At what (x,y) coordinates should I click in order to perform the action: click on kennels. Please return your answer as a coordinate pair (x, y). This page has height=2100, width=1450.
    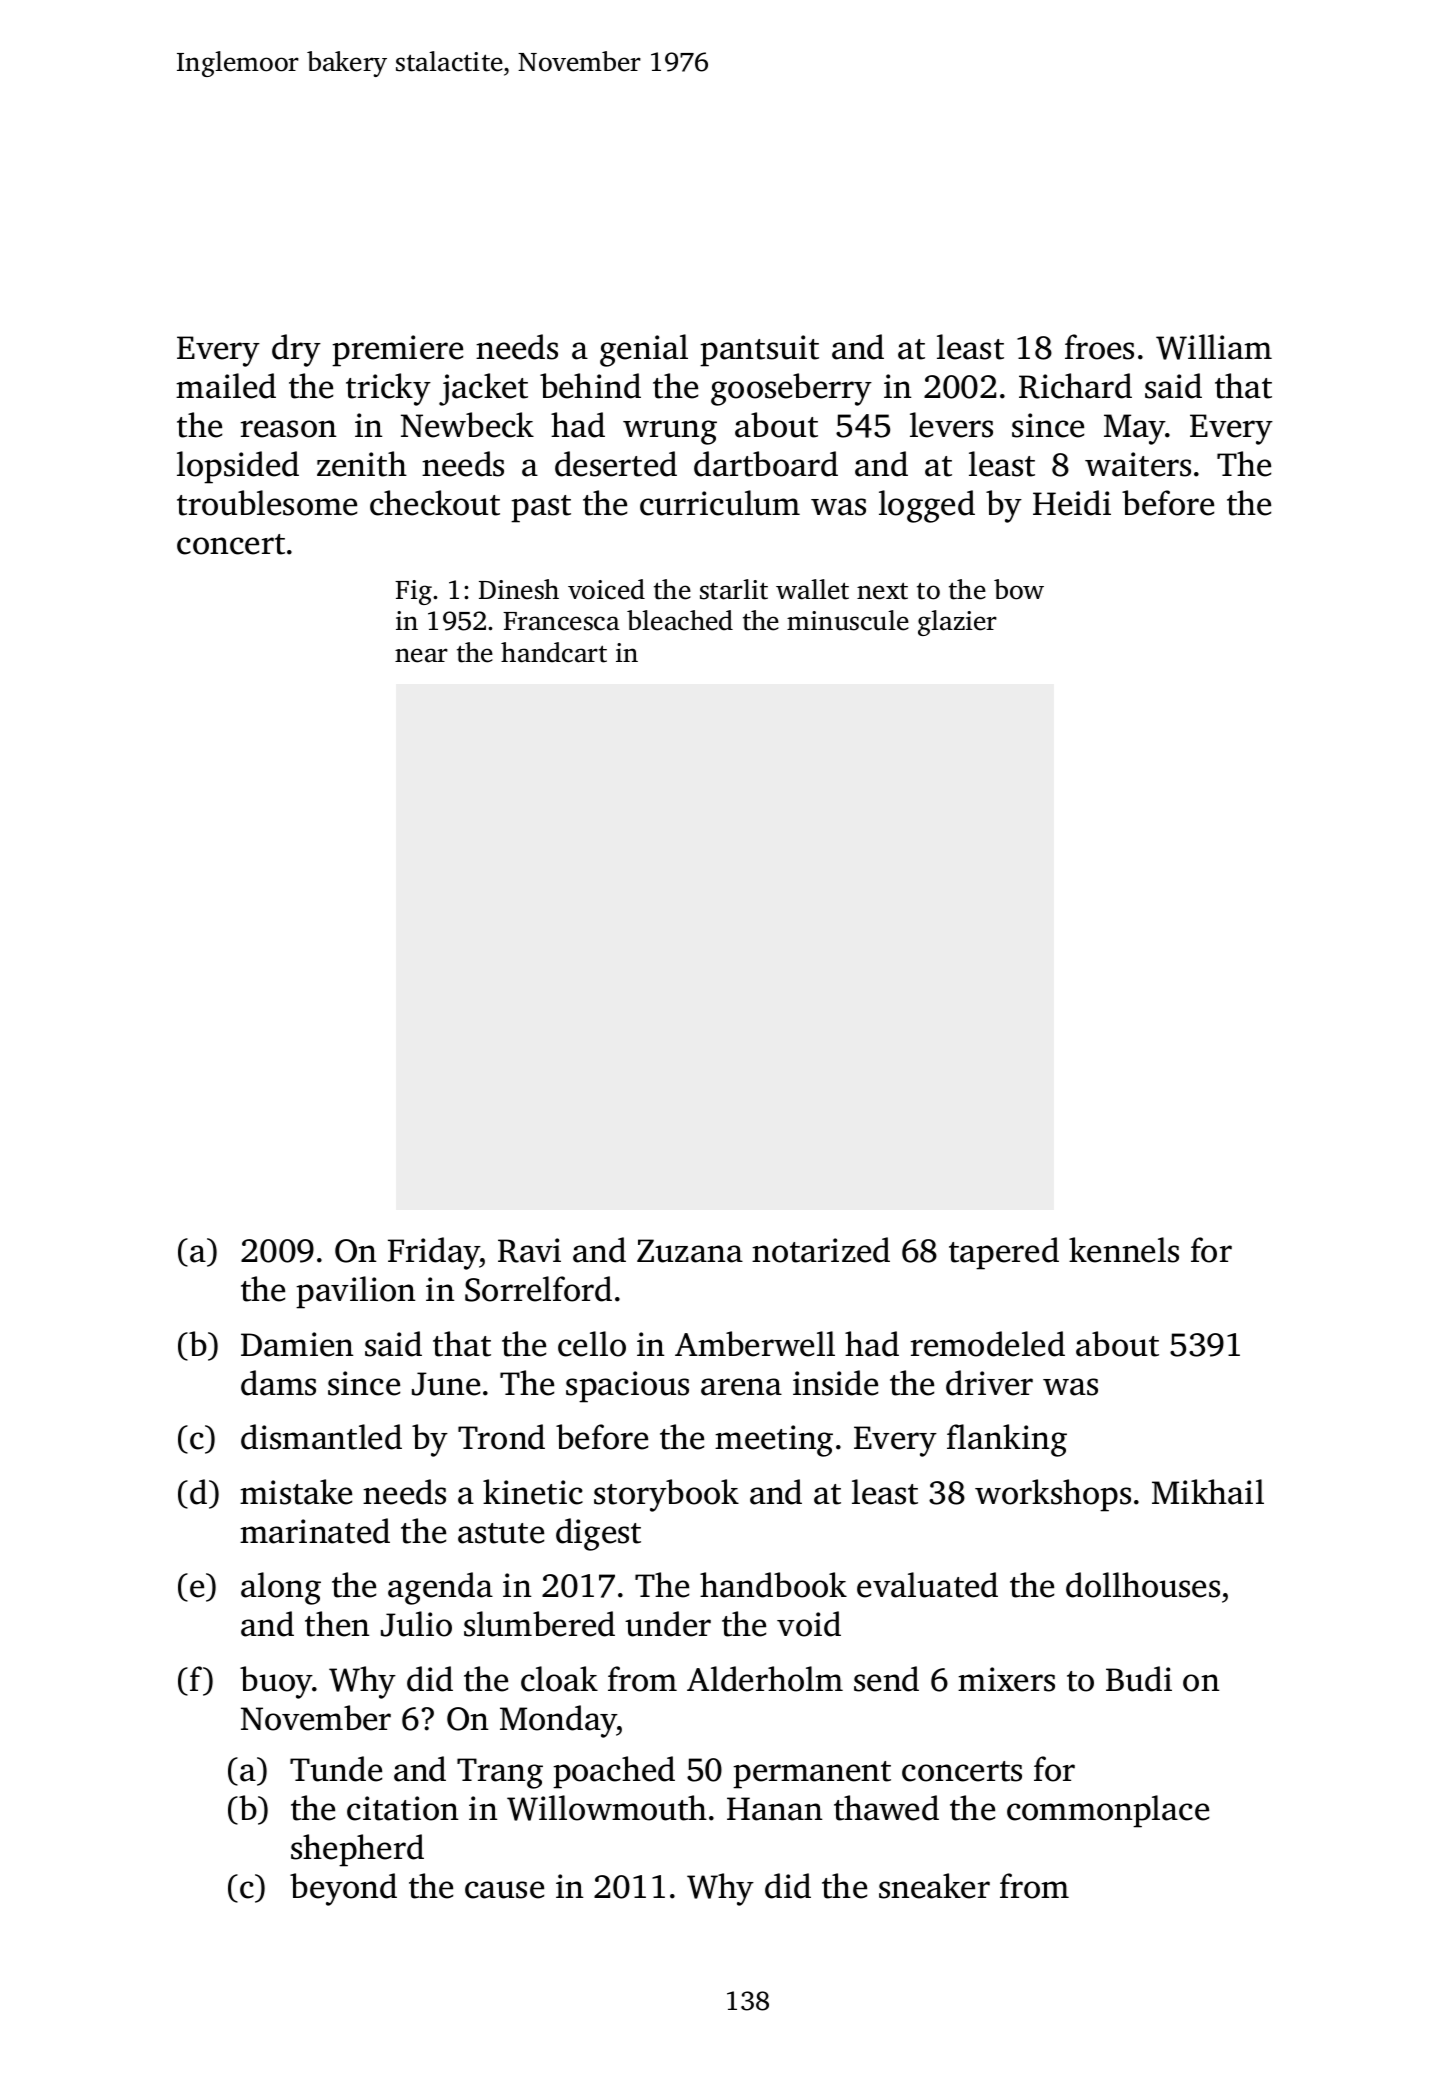
    Looking at the image, I should click on (1124, 1250).
